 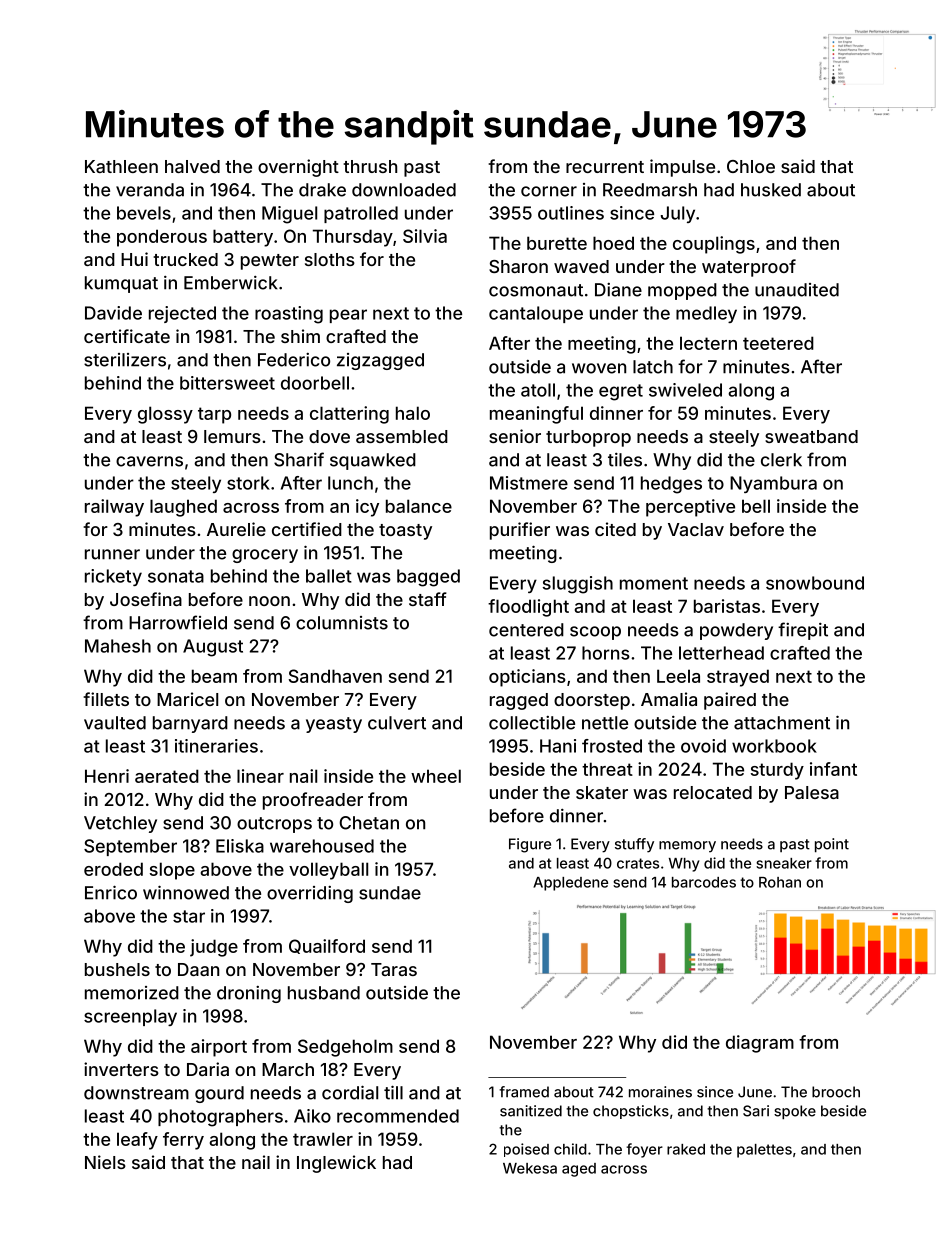 What do you see at coordinates (107, 776) in the screenshot?
I see `Henri` at bounding box center [107, 776].
